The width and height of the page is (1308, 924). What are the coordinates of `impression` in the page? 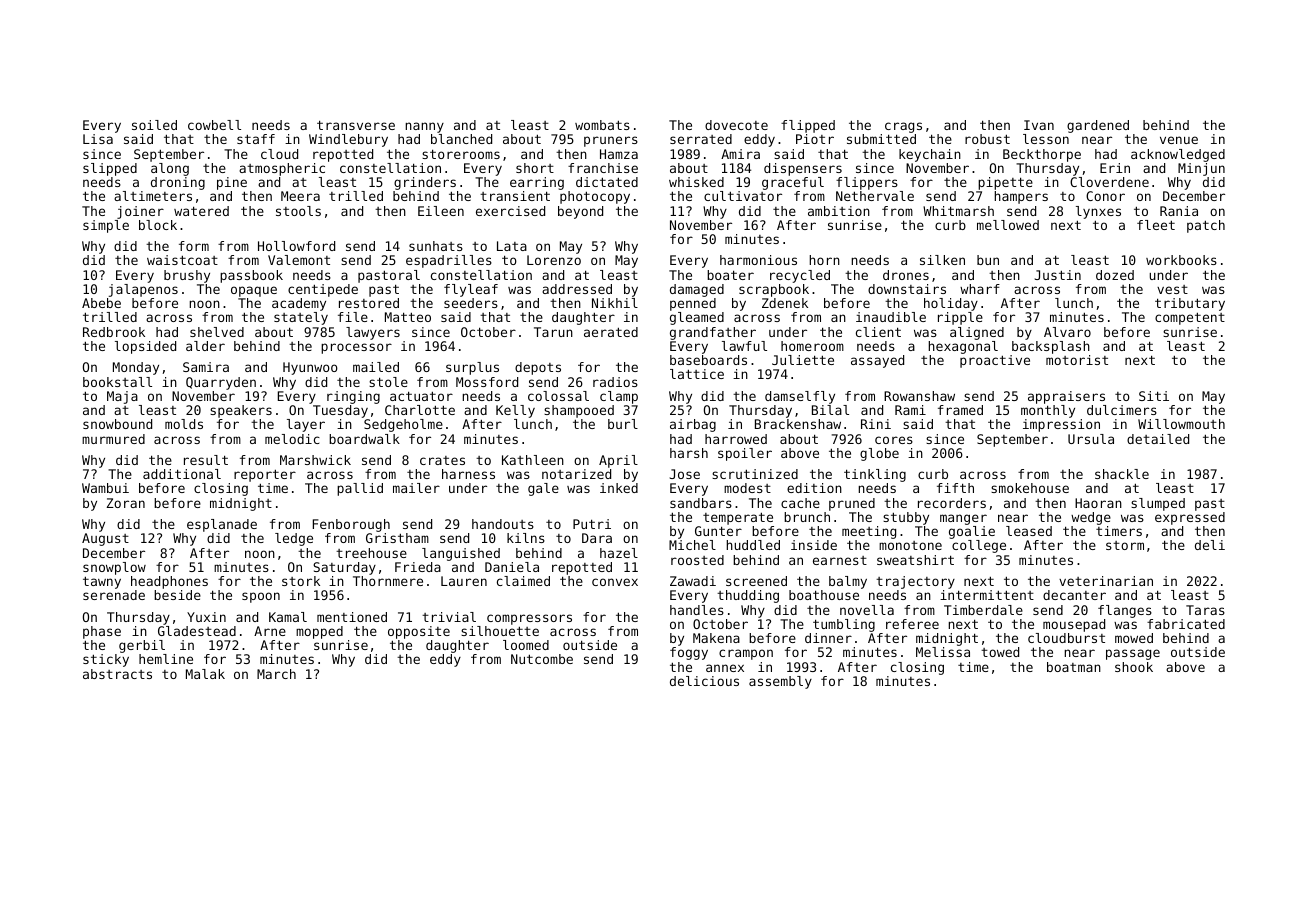 It's located at (1061, 425).
